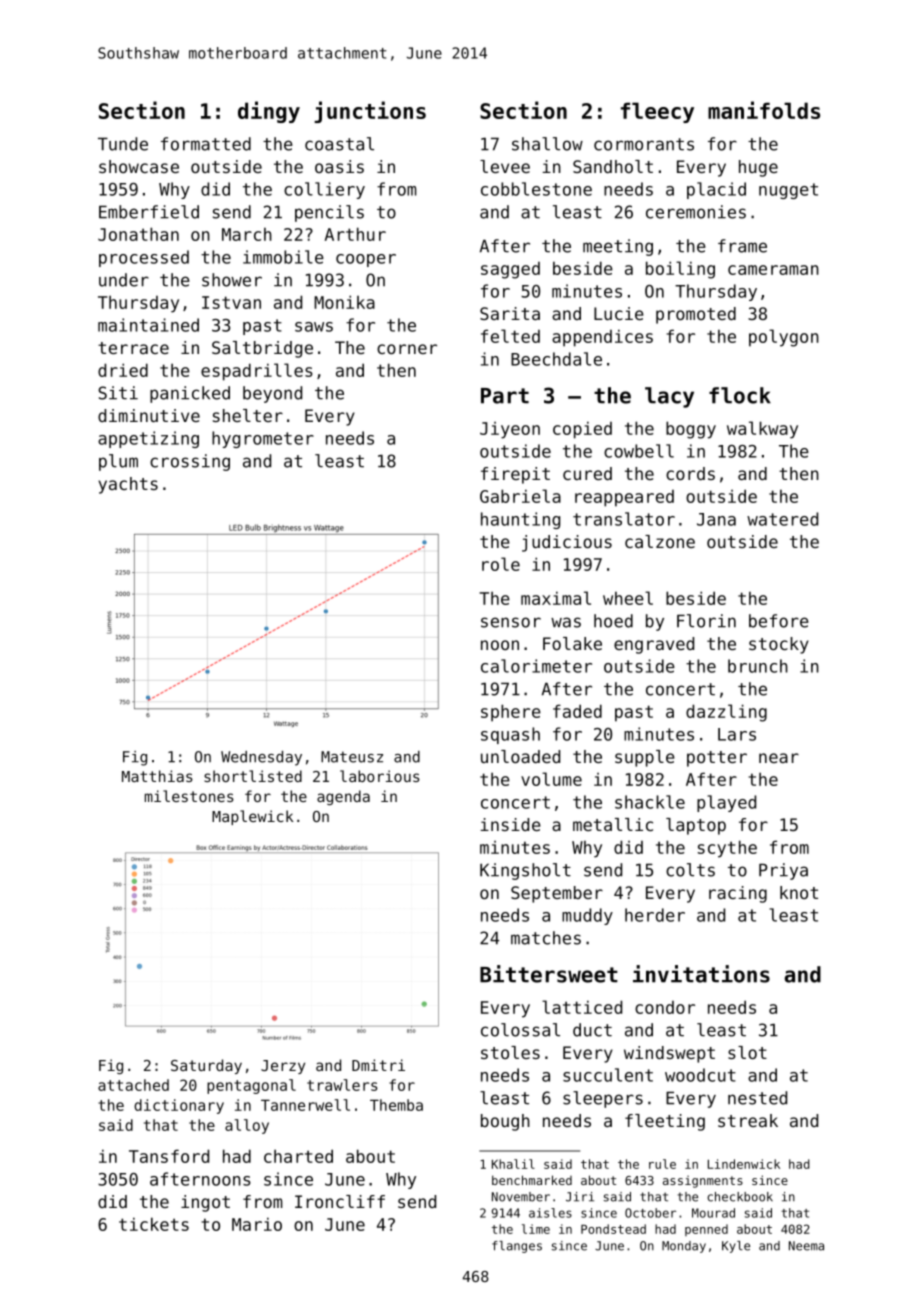 The width and height of the document is (924, 1314). Describe the element at coordinates (510, 824) in the document. I see `inside` at that location.
